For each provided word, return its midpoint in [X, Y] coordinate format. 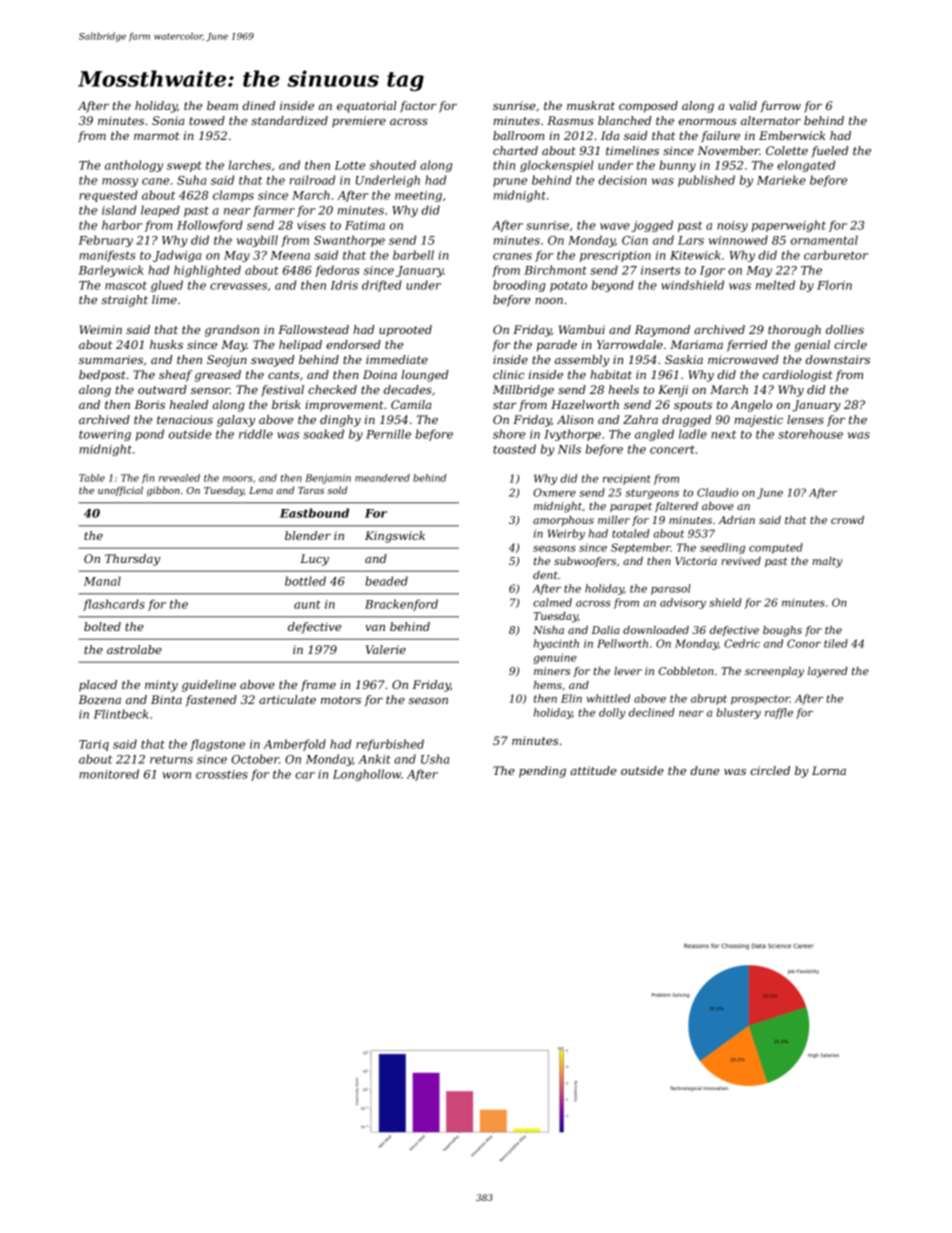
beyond [613, 286]
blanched [624, 120]
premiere [359, 122]
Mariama [696, 344]
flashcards [114, 605]
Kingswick [395, 537]
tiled [836, 643]
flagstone [217, 745]
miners [552, 671]
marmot [157, 136]
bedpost [102, 376]
